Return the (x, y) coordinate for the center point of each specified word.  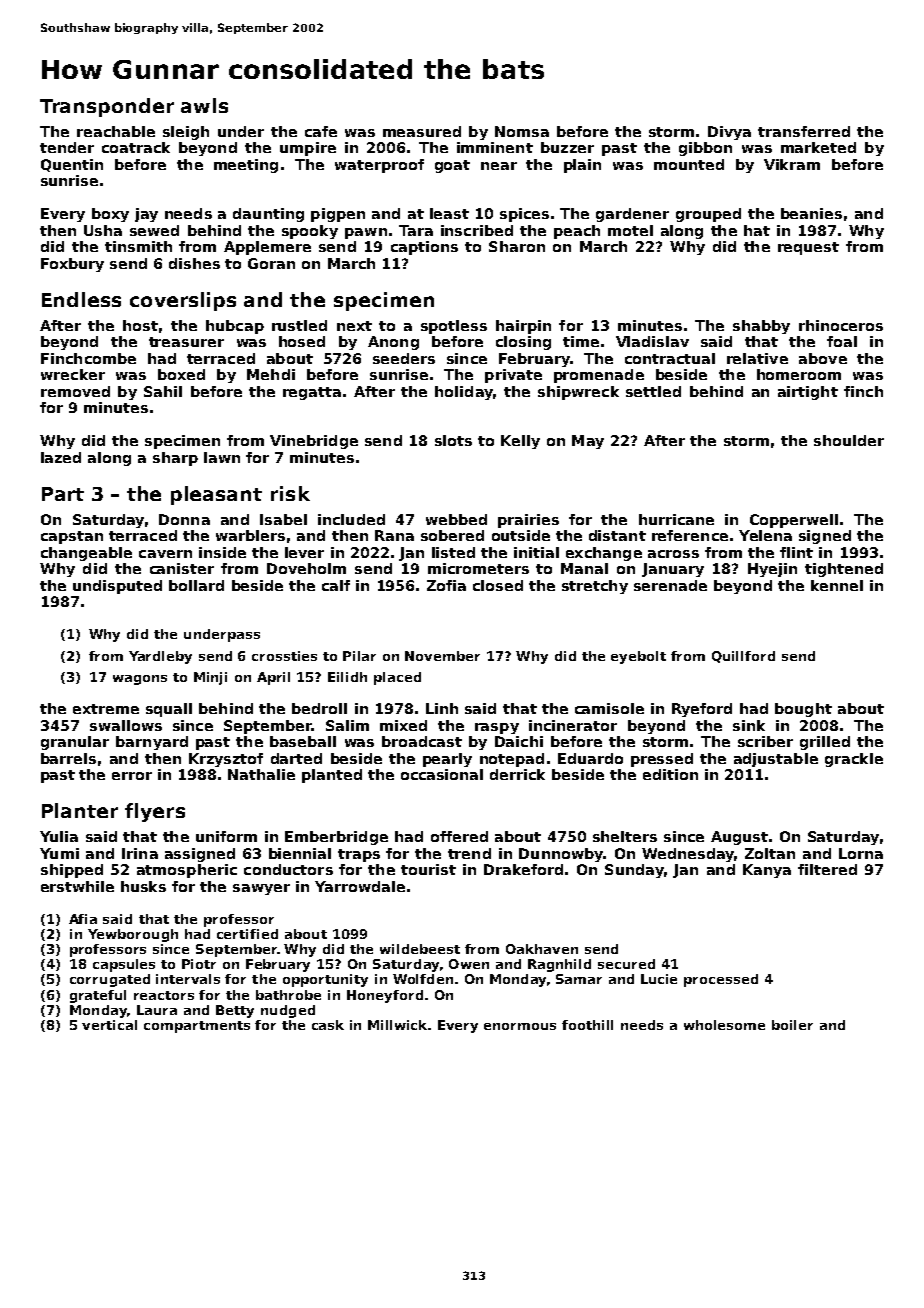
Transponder (107, 107)
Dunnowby (561, 855)
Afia (83, 919)
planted (332, 776)
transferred (804, 131)
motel (630, 230)
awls (204, 105)
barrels (68, 758)
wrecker (73, 374)
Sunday (634, 871)
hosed (302, 341)
